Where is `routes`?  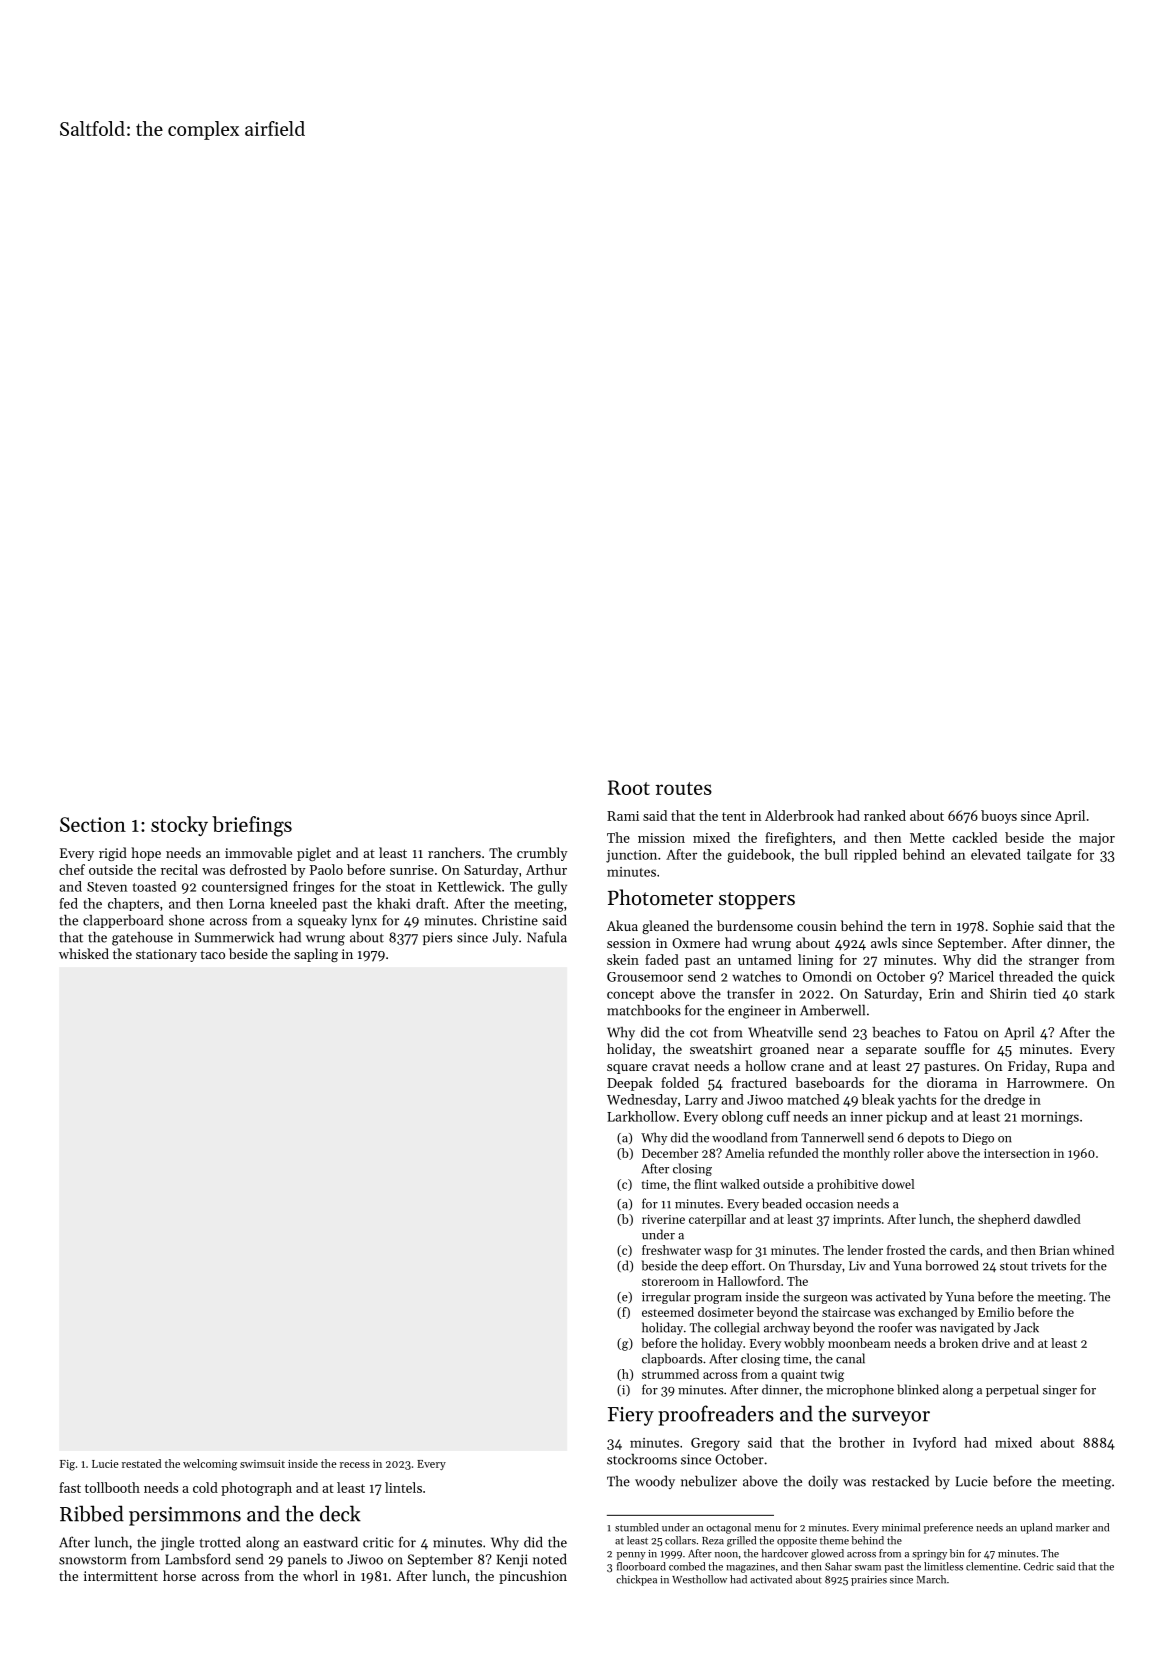 routes is located at coordinates (684, 788).
